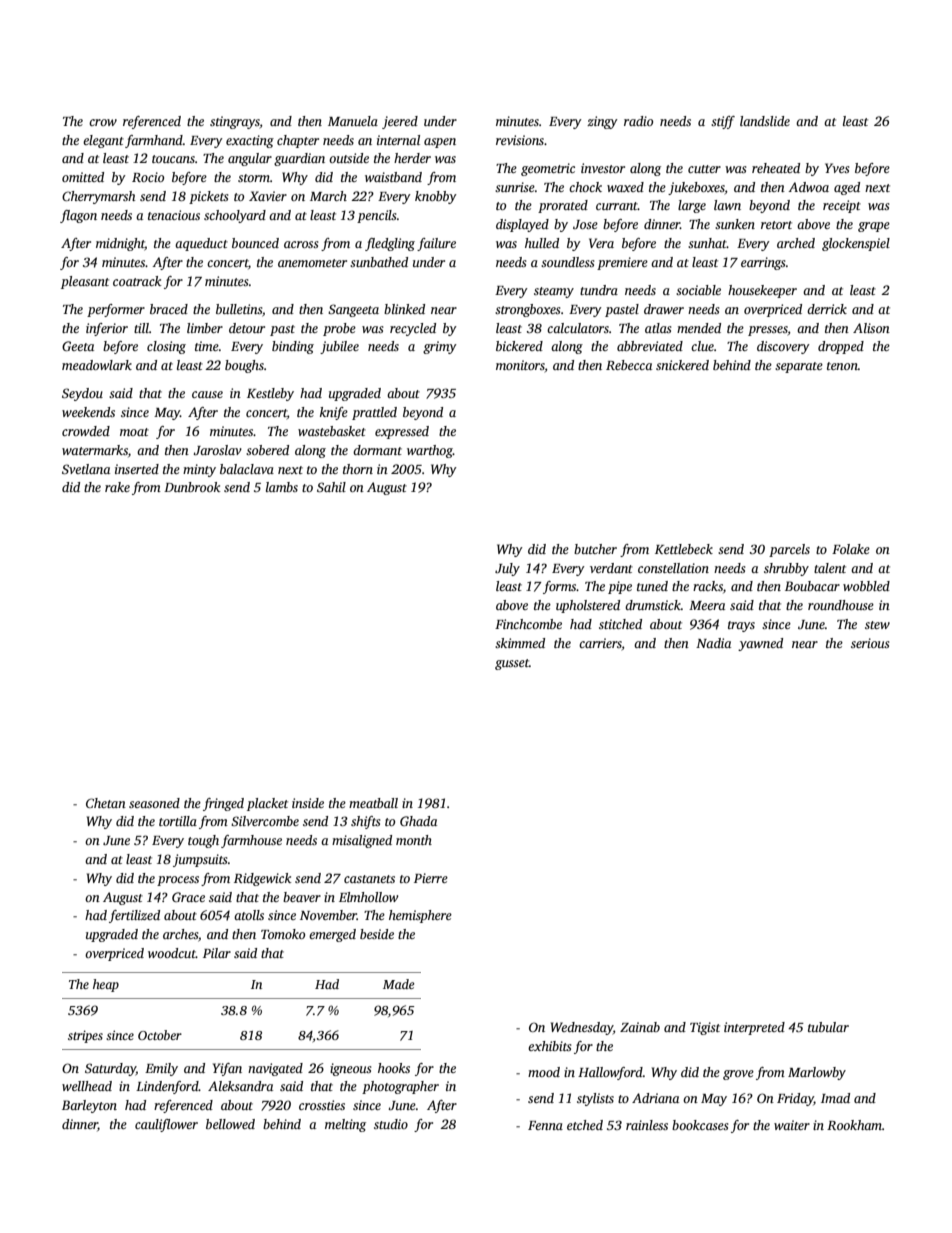  What do you see at coordinates (192, 487) in the screenshot?
I see `Dunbrook` at bounding box center [192, 487].
